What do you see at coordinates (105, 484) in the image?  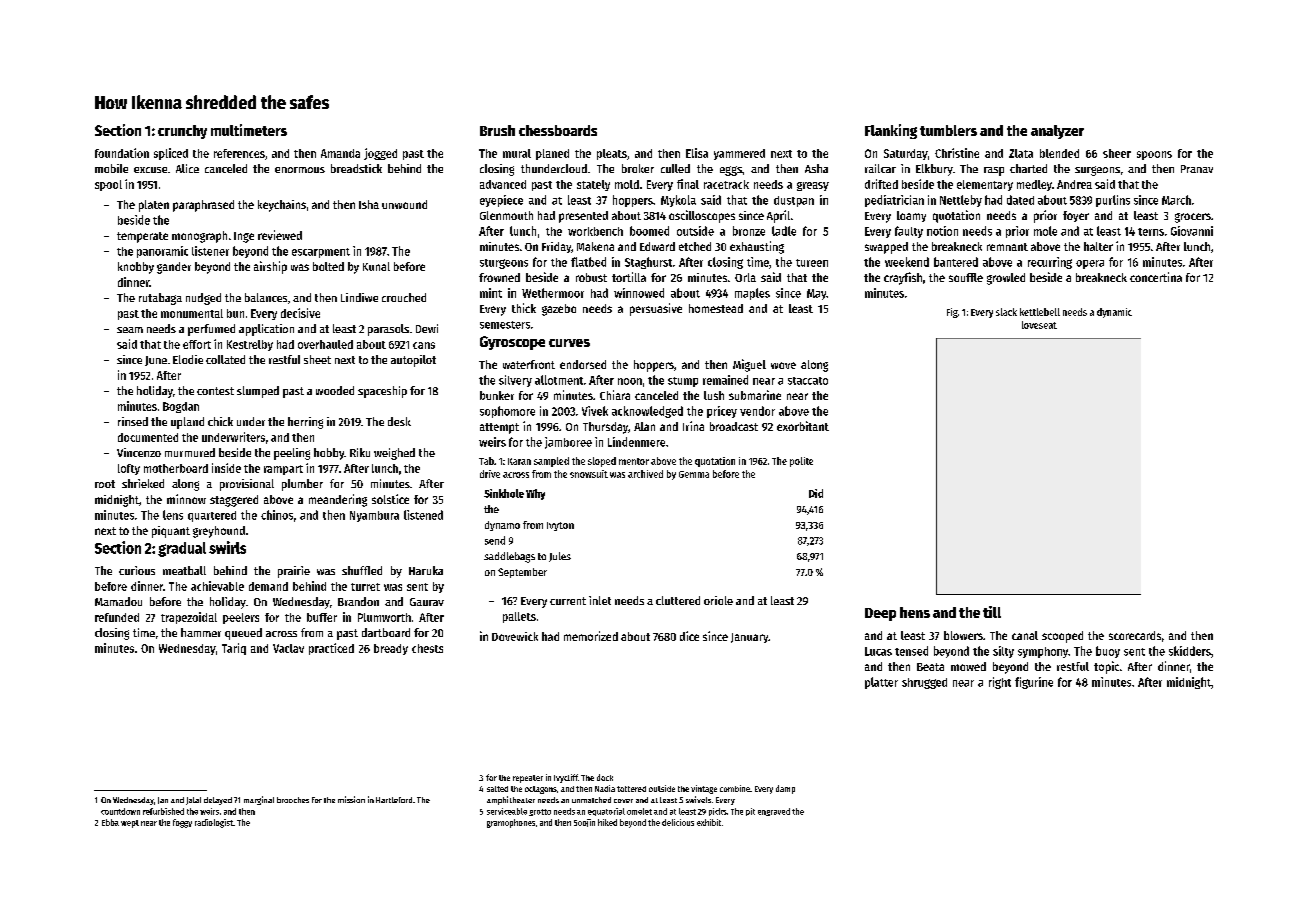 I see `root` at bounding box center [105, 484].
